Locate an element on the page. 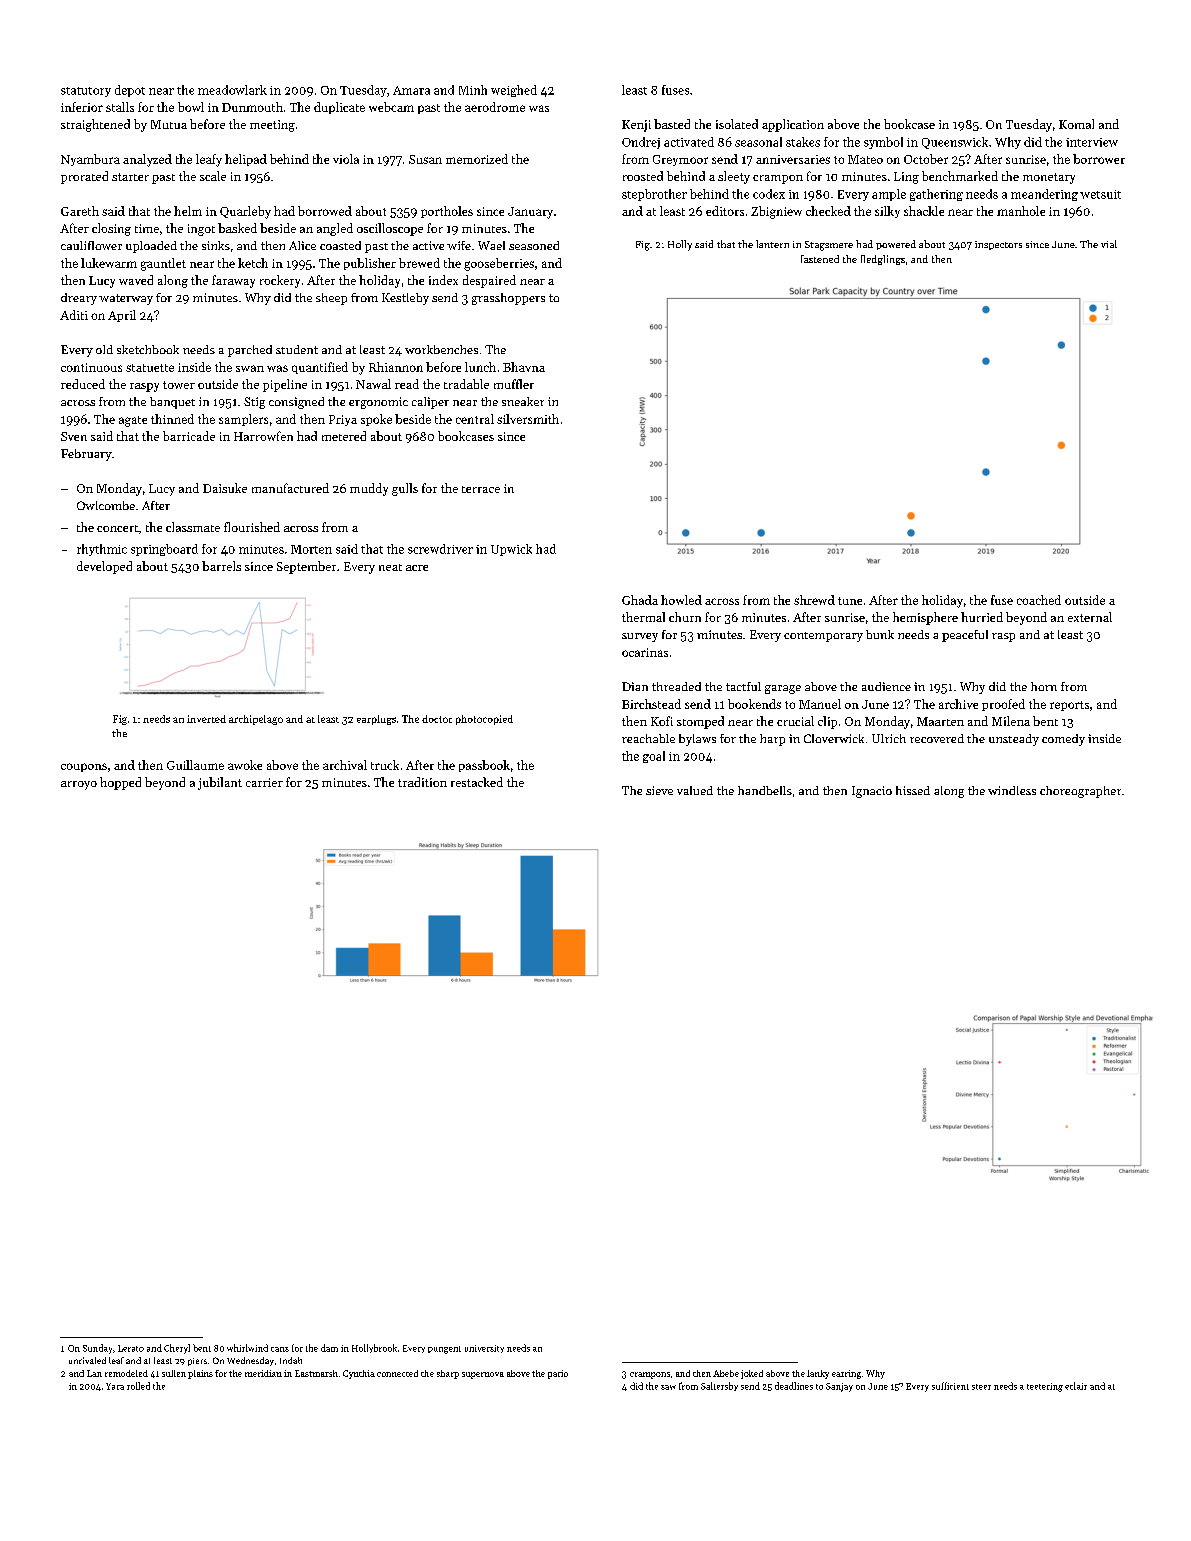 The width and height of the document is (1191, 1541). archive is located at coordinates (958, 704).
